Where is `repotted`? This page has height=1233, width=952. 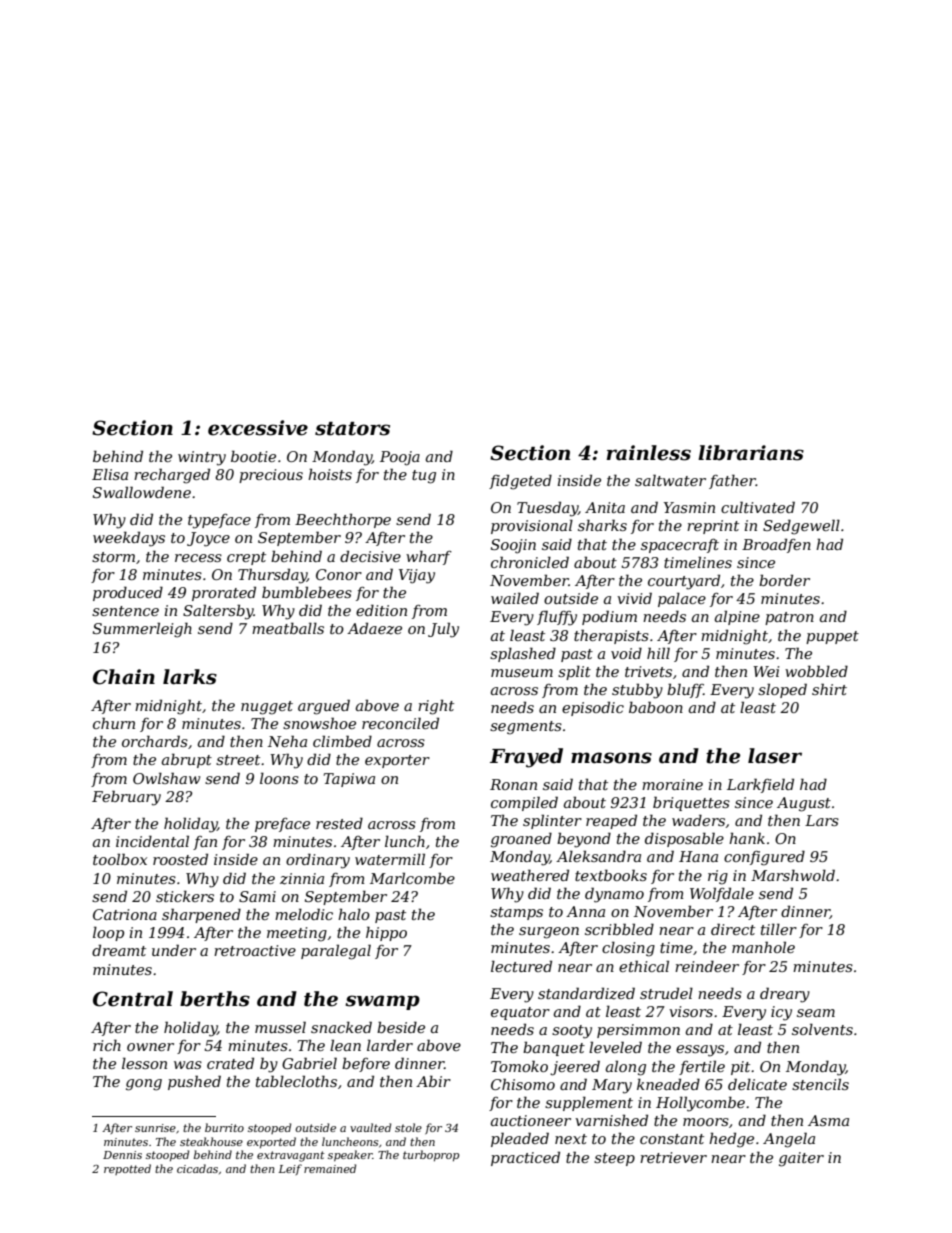
repotted is located at coordinates (127, 1169).
